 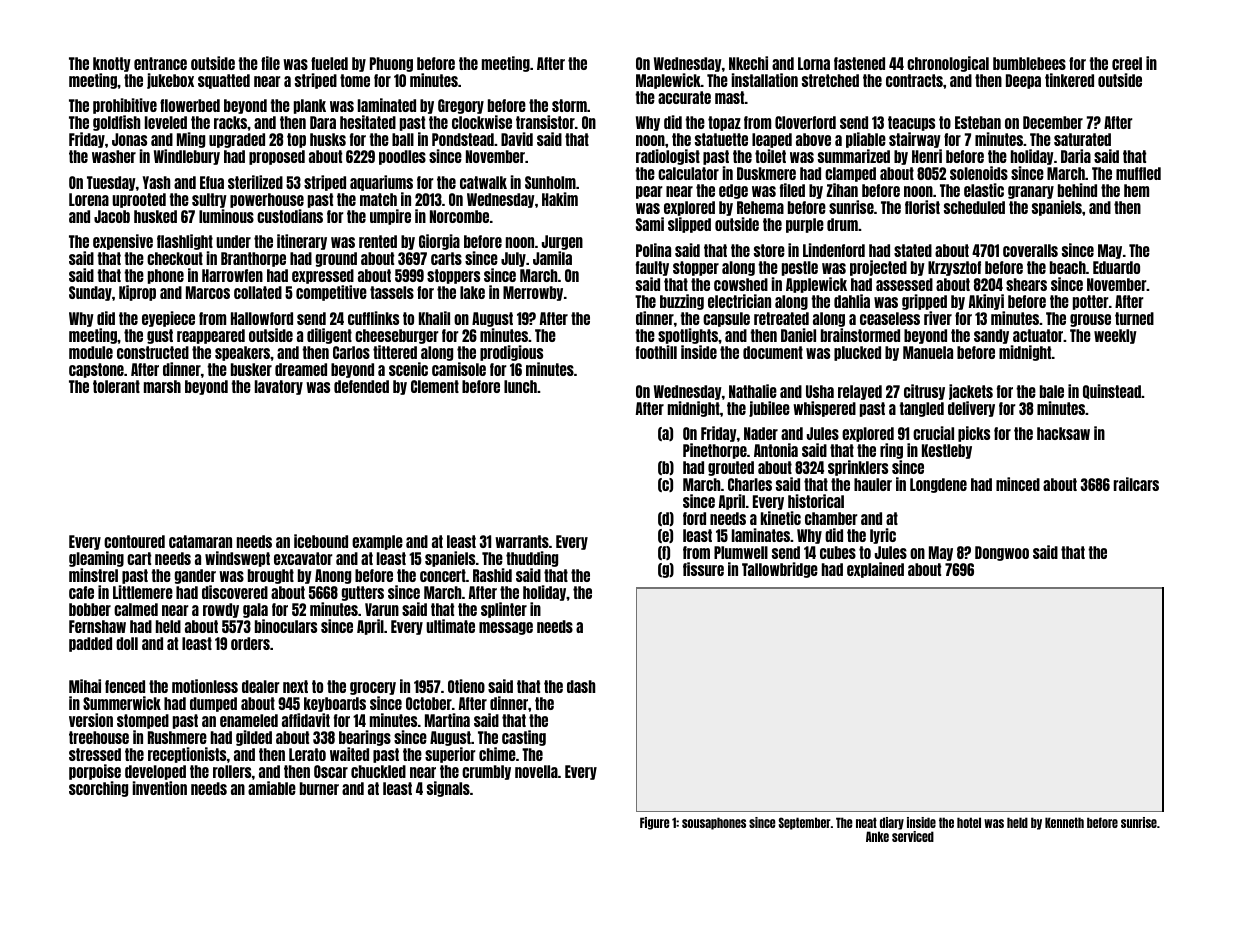 What do you see at coordinates (134, 541) in the screenshot?
I see `contoured` at bounding box center [134, 541].
